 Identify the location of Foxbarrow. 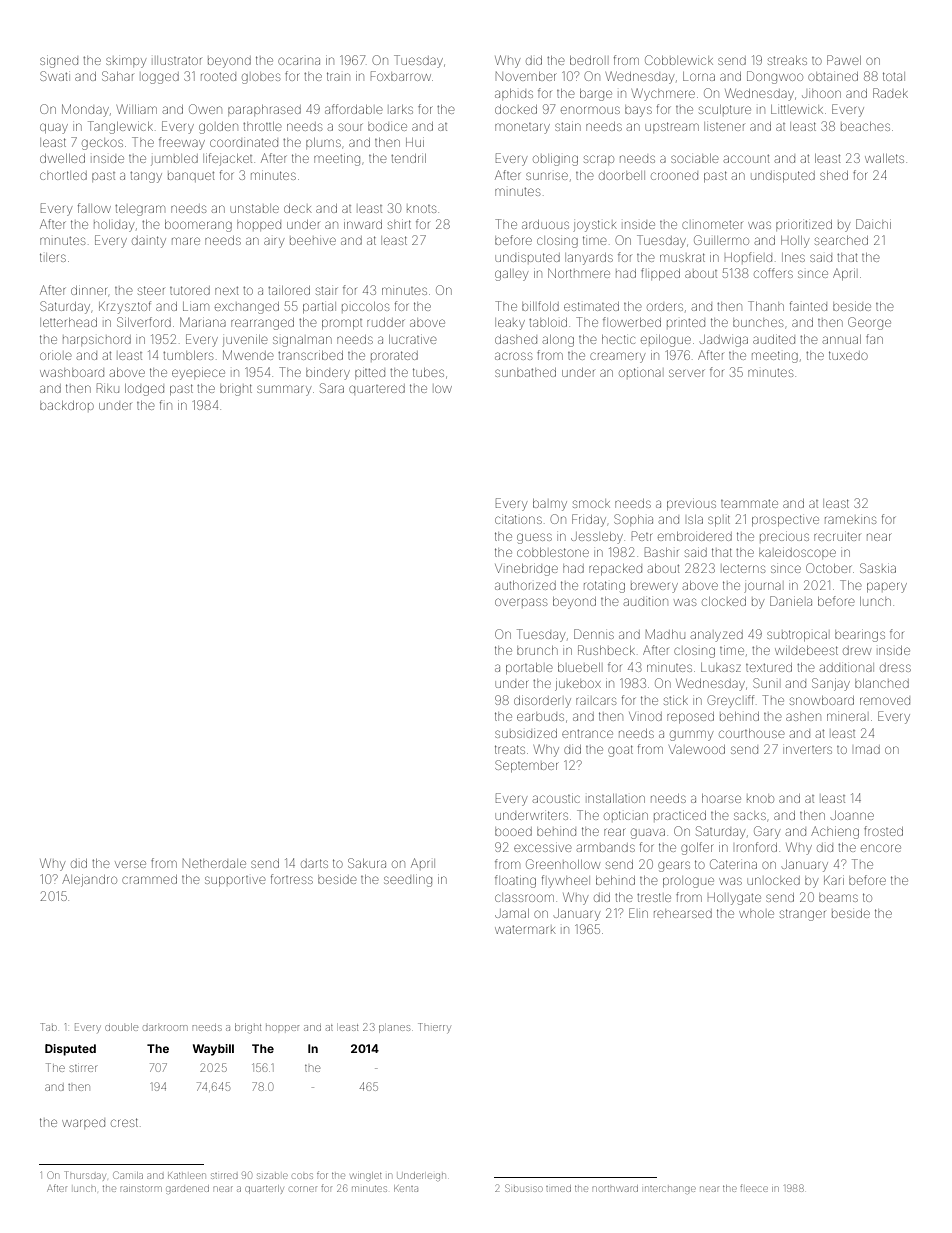
(401, 76).
